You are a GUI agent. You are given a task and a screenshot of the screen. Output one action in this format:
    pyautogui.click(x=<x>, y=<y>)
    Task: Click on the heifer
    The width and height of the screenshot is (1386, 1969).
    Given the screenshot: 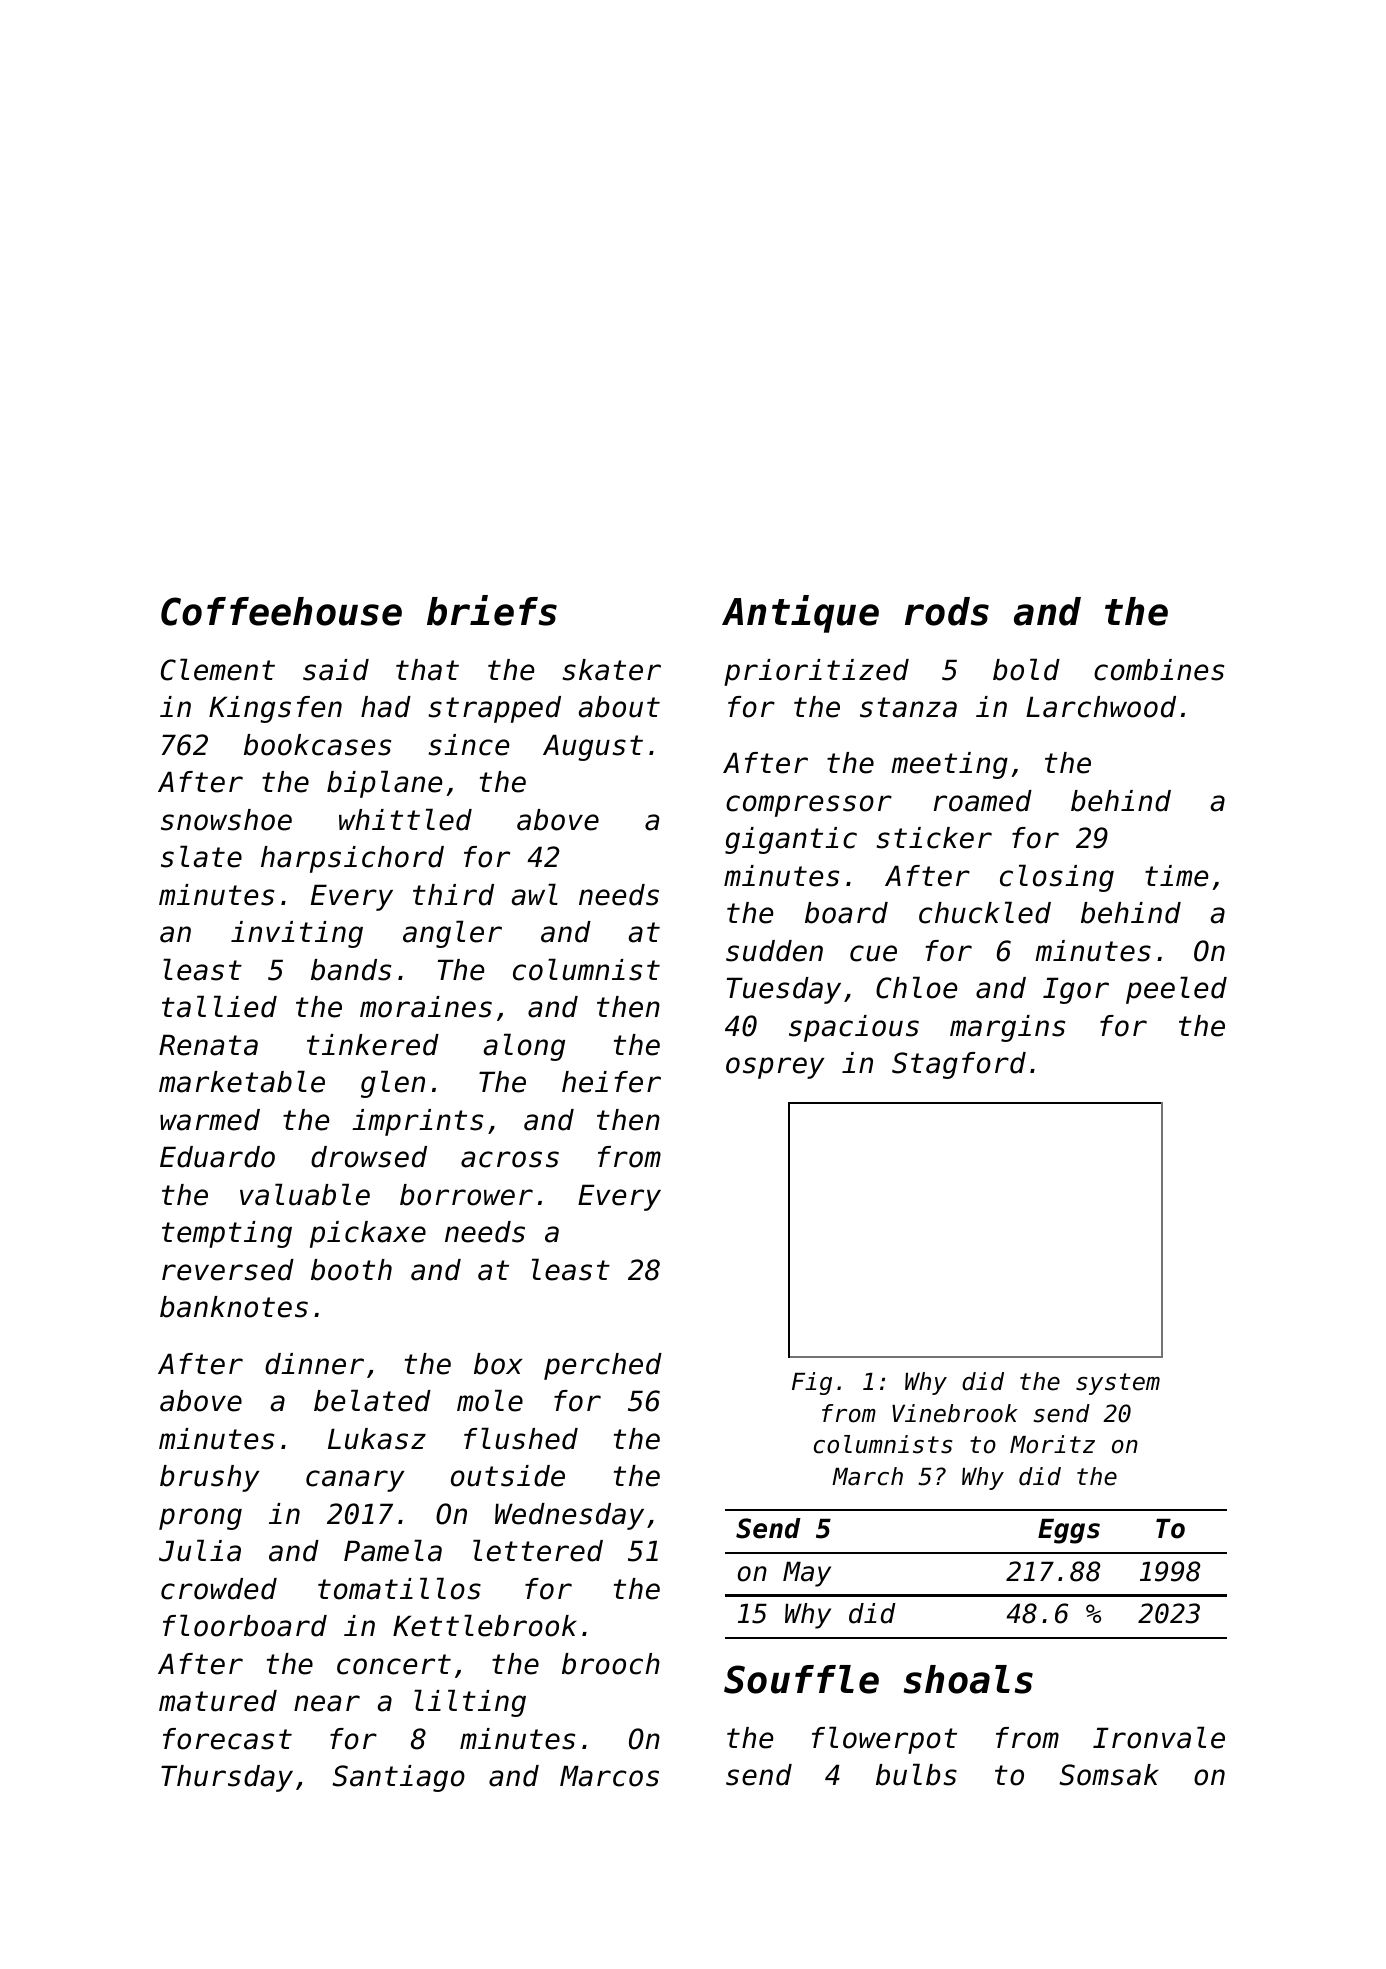 What is the action you would take?
    pyautogui.click(x=611, y=1082)
